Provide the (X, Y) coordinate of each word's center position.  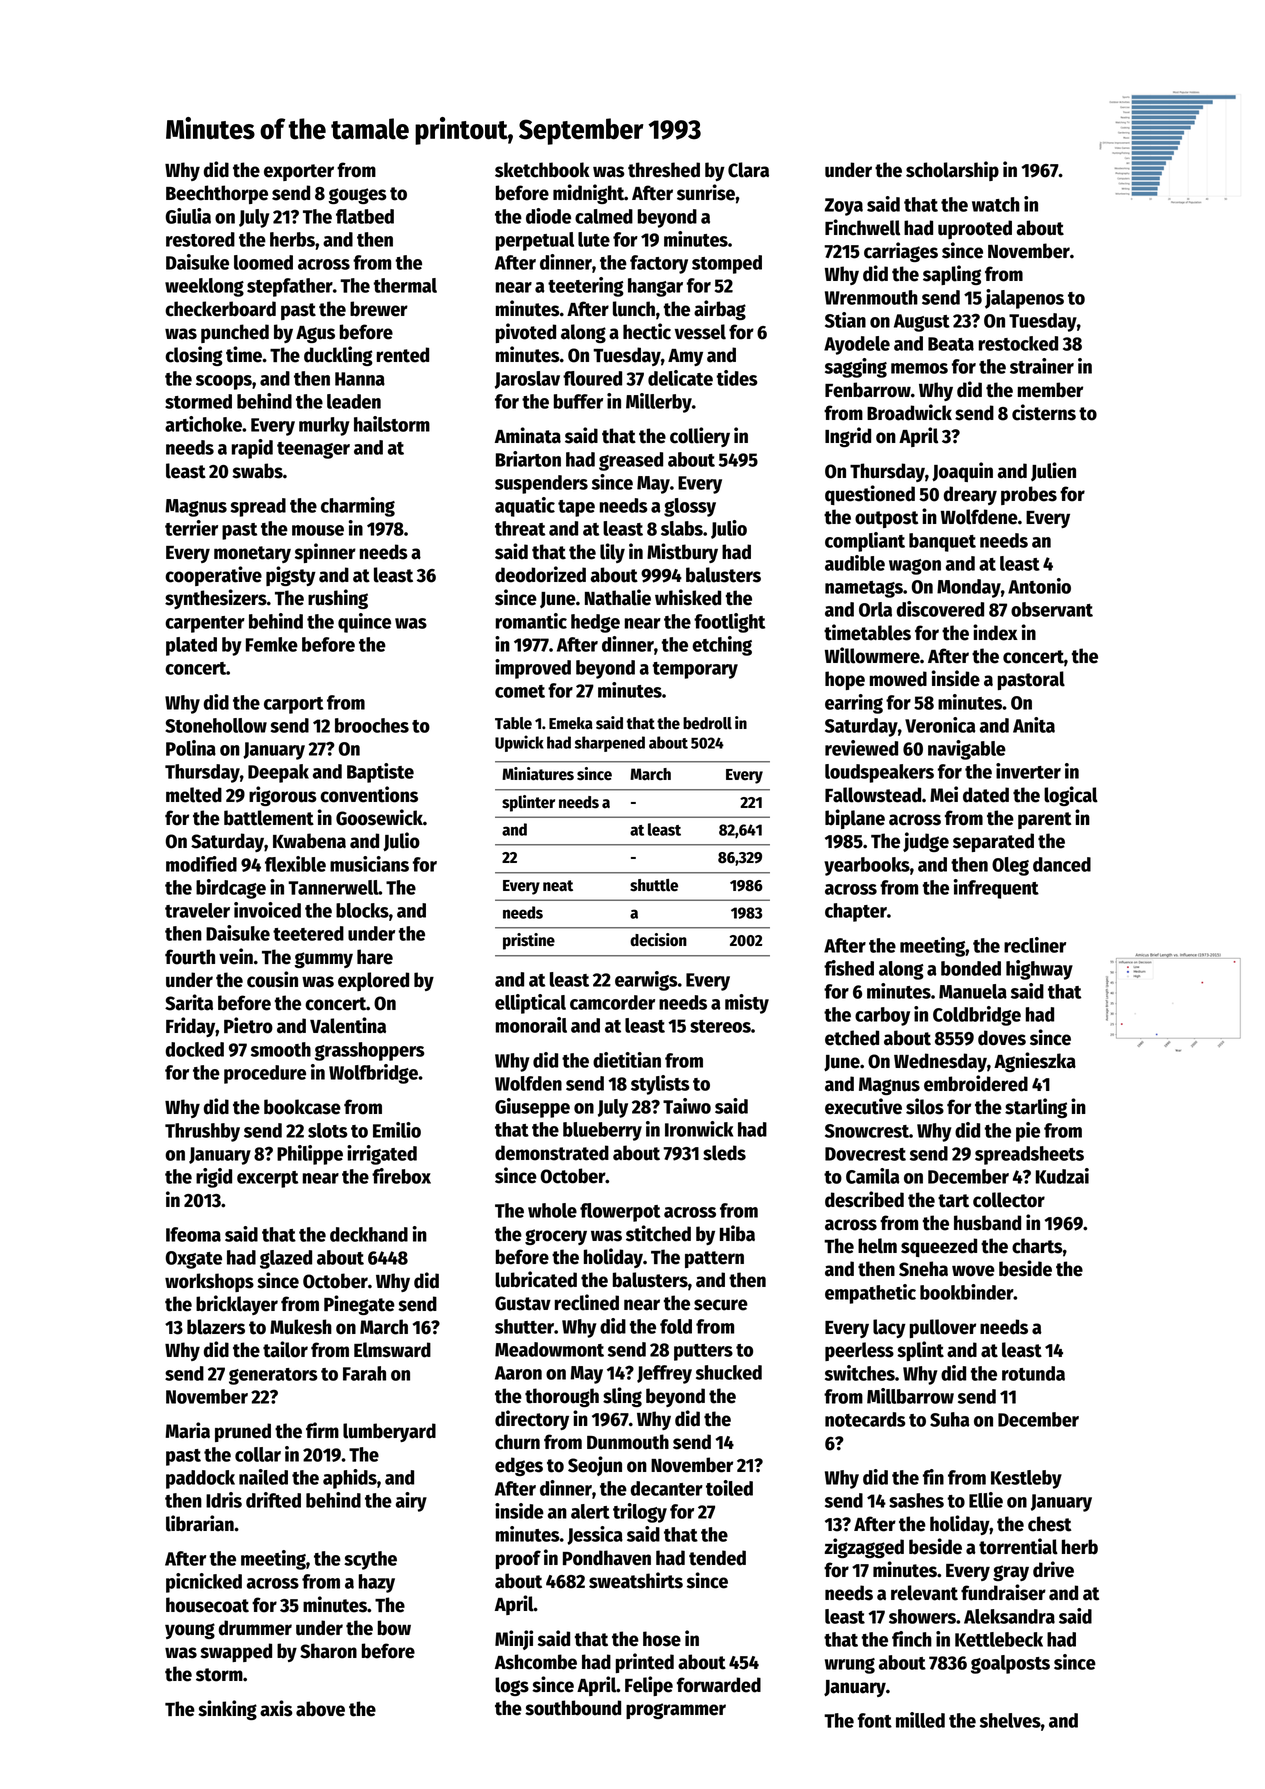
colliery (700, 437)
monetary (252, 554)
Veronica (940, 725)
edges (519, 1466)
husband (987, 1223)
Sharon (328, 1651)
